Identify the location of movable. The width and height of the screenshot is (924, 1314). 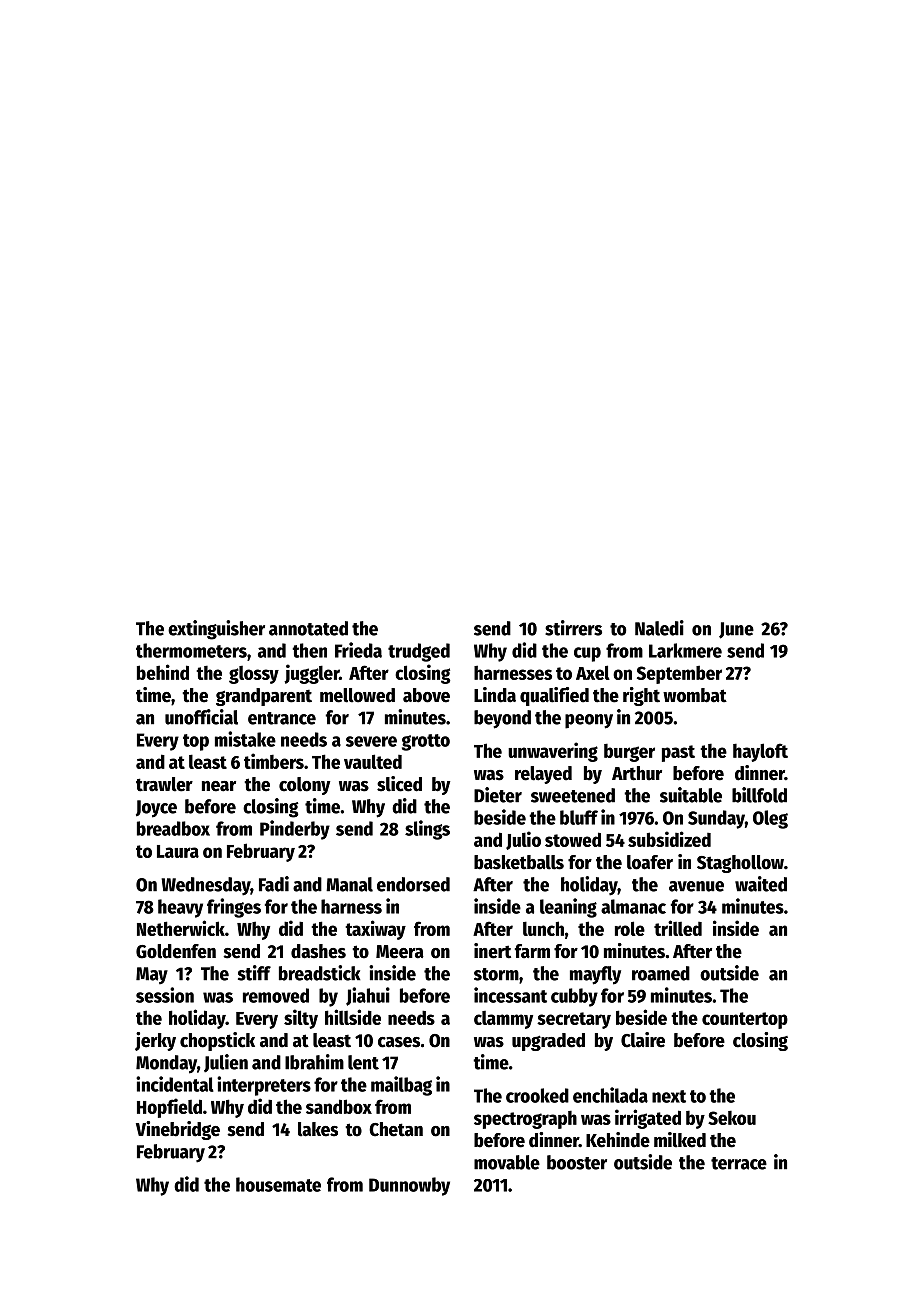
(507, 1162).
